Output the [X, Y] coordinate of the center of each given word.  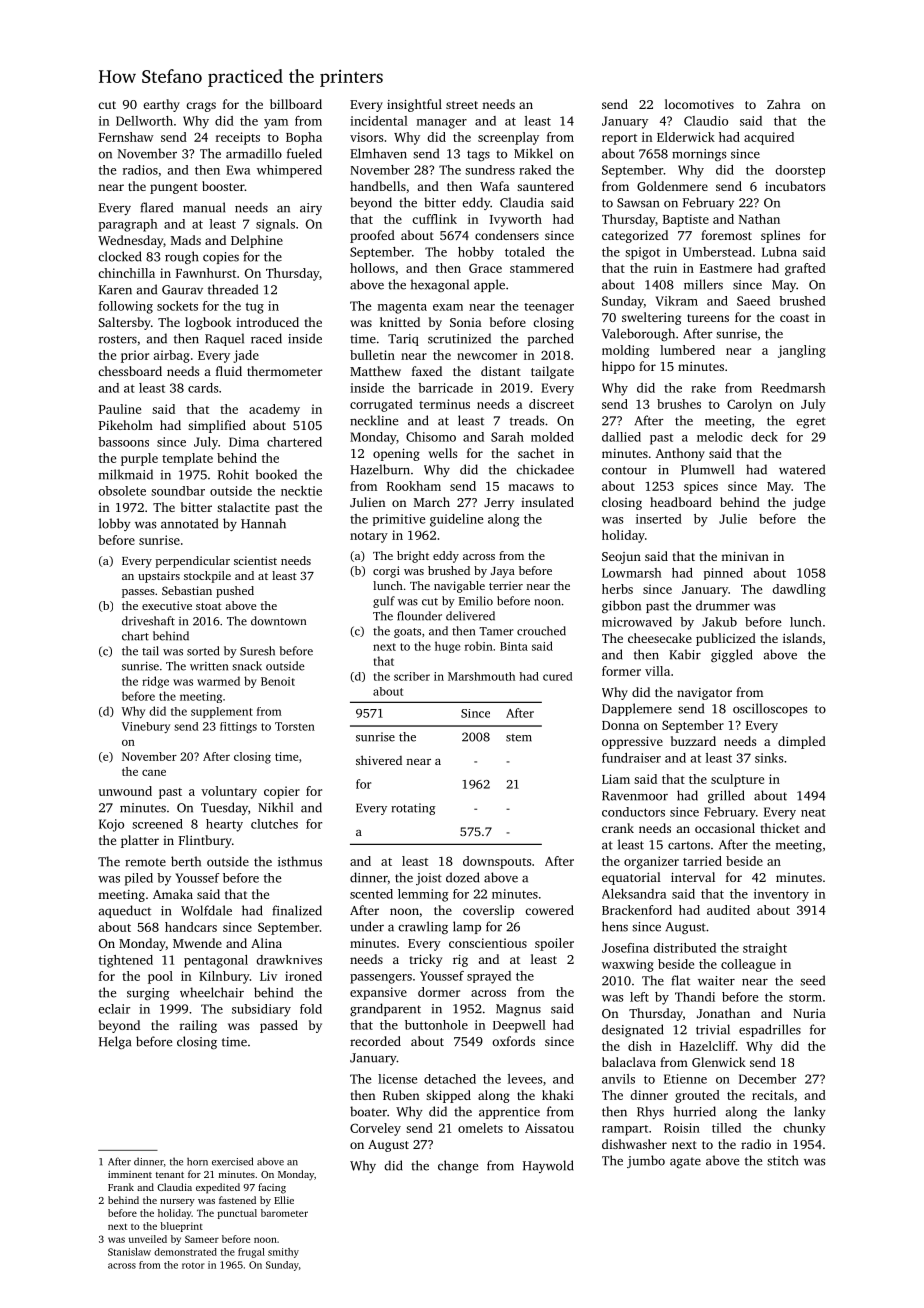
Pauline [120, 409]
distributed [684, 948]
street [462, 105]
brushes [679, 404]
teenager [549, 308]
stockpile [207, 577]
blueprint [181, 1227]
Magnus [518, 1010]
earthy [161, 105]
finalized [297, 910]
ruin [665, 268]
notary [369, 537]
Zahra [784, 104]
